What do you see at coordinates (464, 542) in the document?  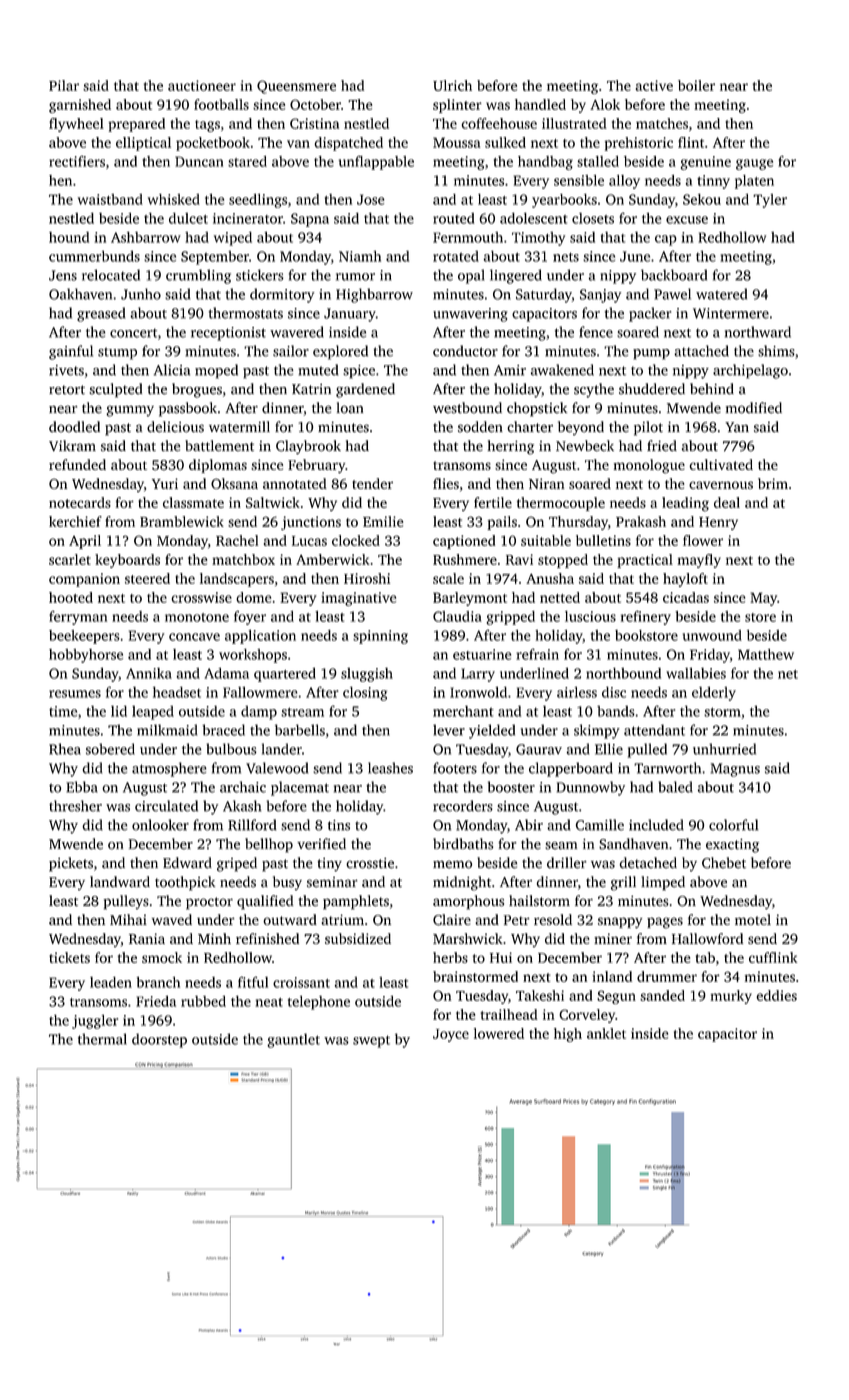 I see `captioned` at bounding box center [464, 542].
